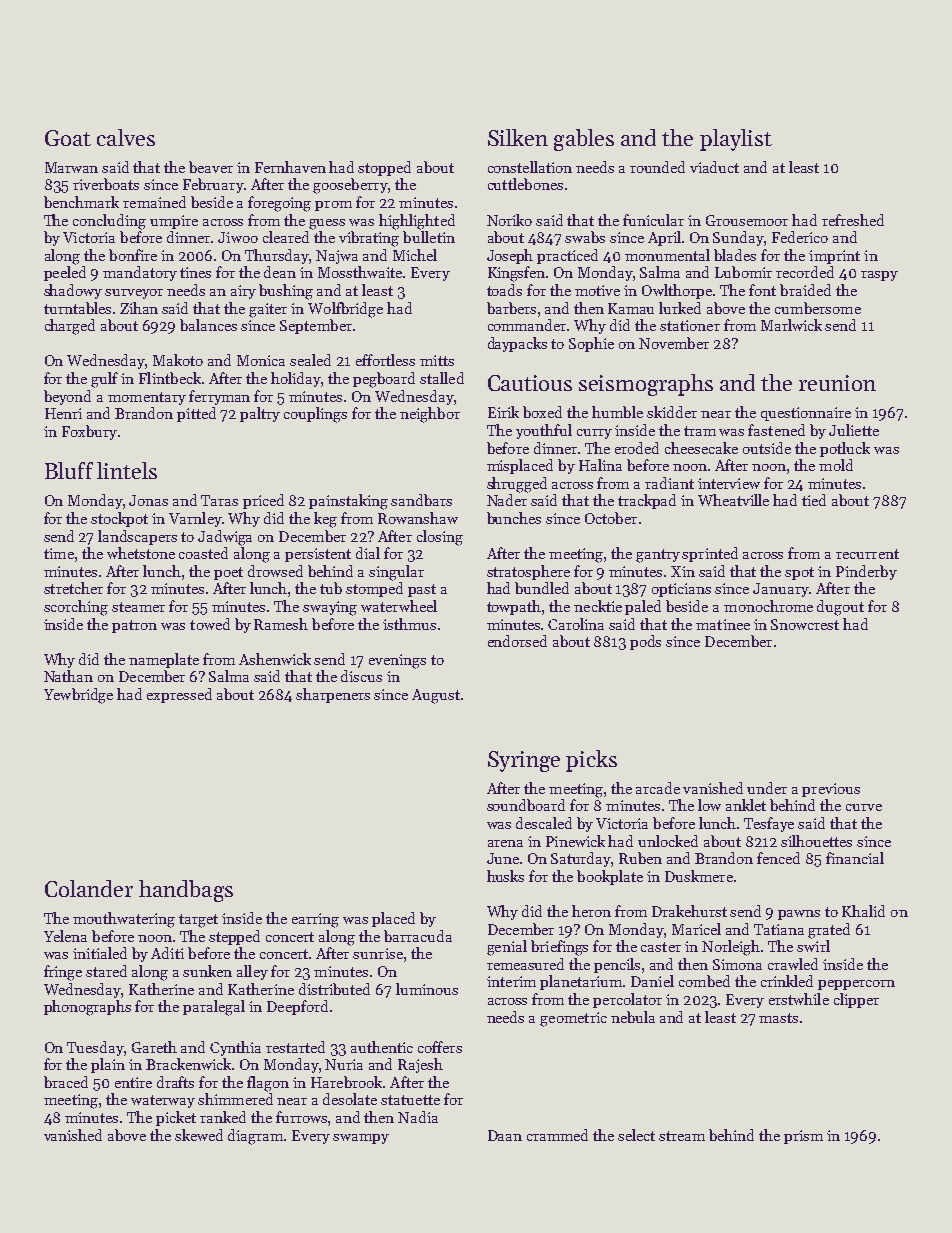  Describe the element at coordinates (778, 1018) in the image. I see `masts` at that location.
